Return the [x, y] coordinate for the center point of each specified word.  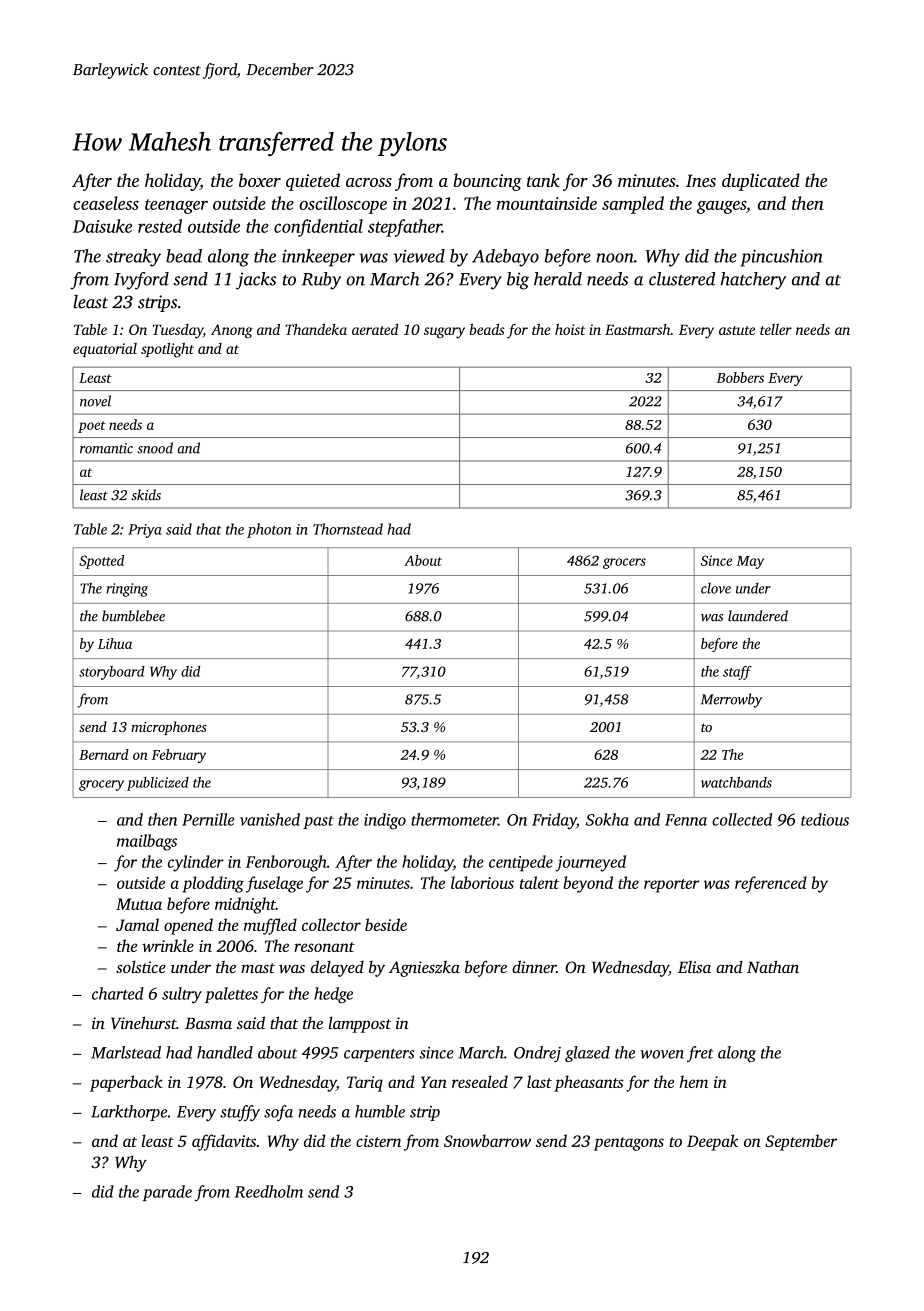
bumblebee [133, 616]
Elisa [694, 967]
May [750, 562]
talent [539, 882]
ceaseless [106, 203]
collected [742, 819]
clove [716, 588]
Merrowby [731, 700]
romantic [106, 448]
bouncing [487, 182]
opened [188, 926]
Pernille [208, 819]
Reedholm [269, 1191]
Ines [701, 180]
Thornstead [348, 529]
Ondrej [537, 1054]
